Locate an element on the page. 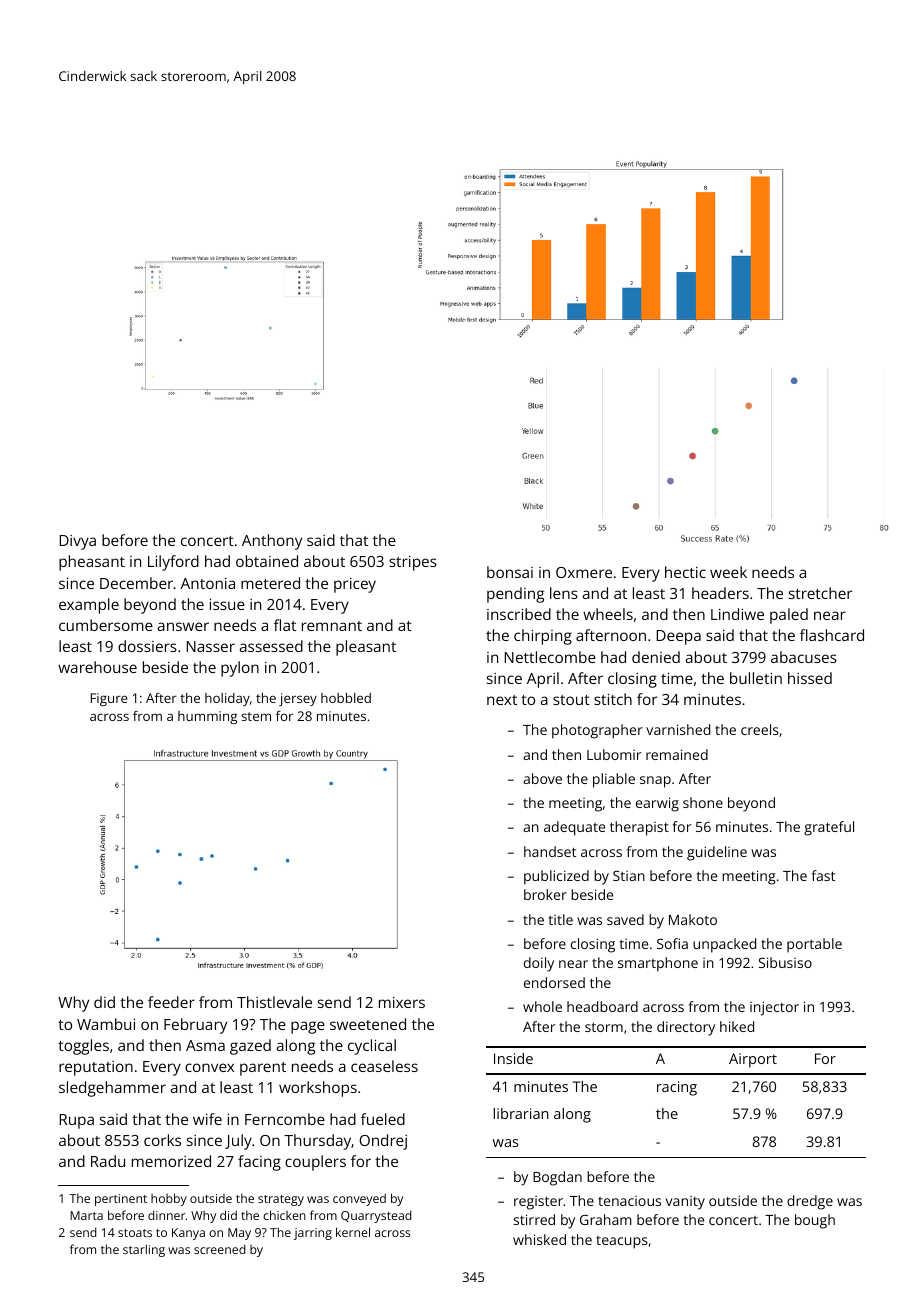 The height and width of the image is (1311, 924). endorsed is located at coordinates (554, 982).
